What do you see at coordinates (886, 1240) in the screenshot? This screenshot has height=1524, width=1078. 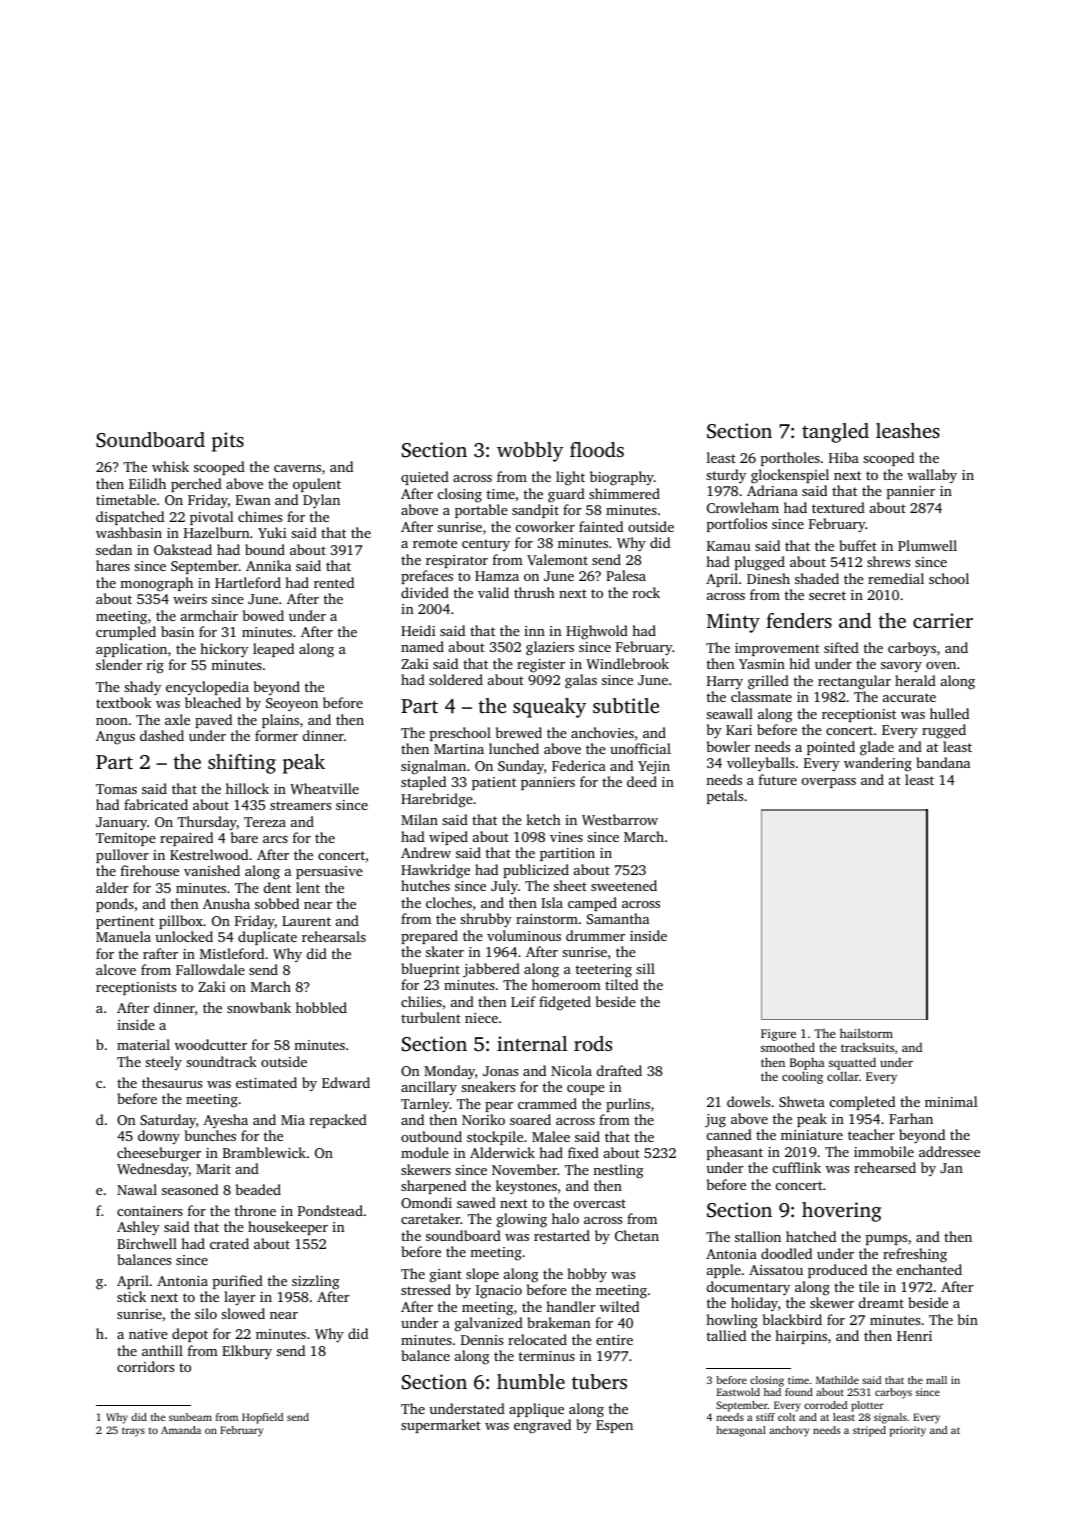 I see `pumps` at bounding box center [886, 1240].
